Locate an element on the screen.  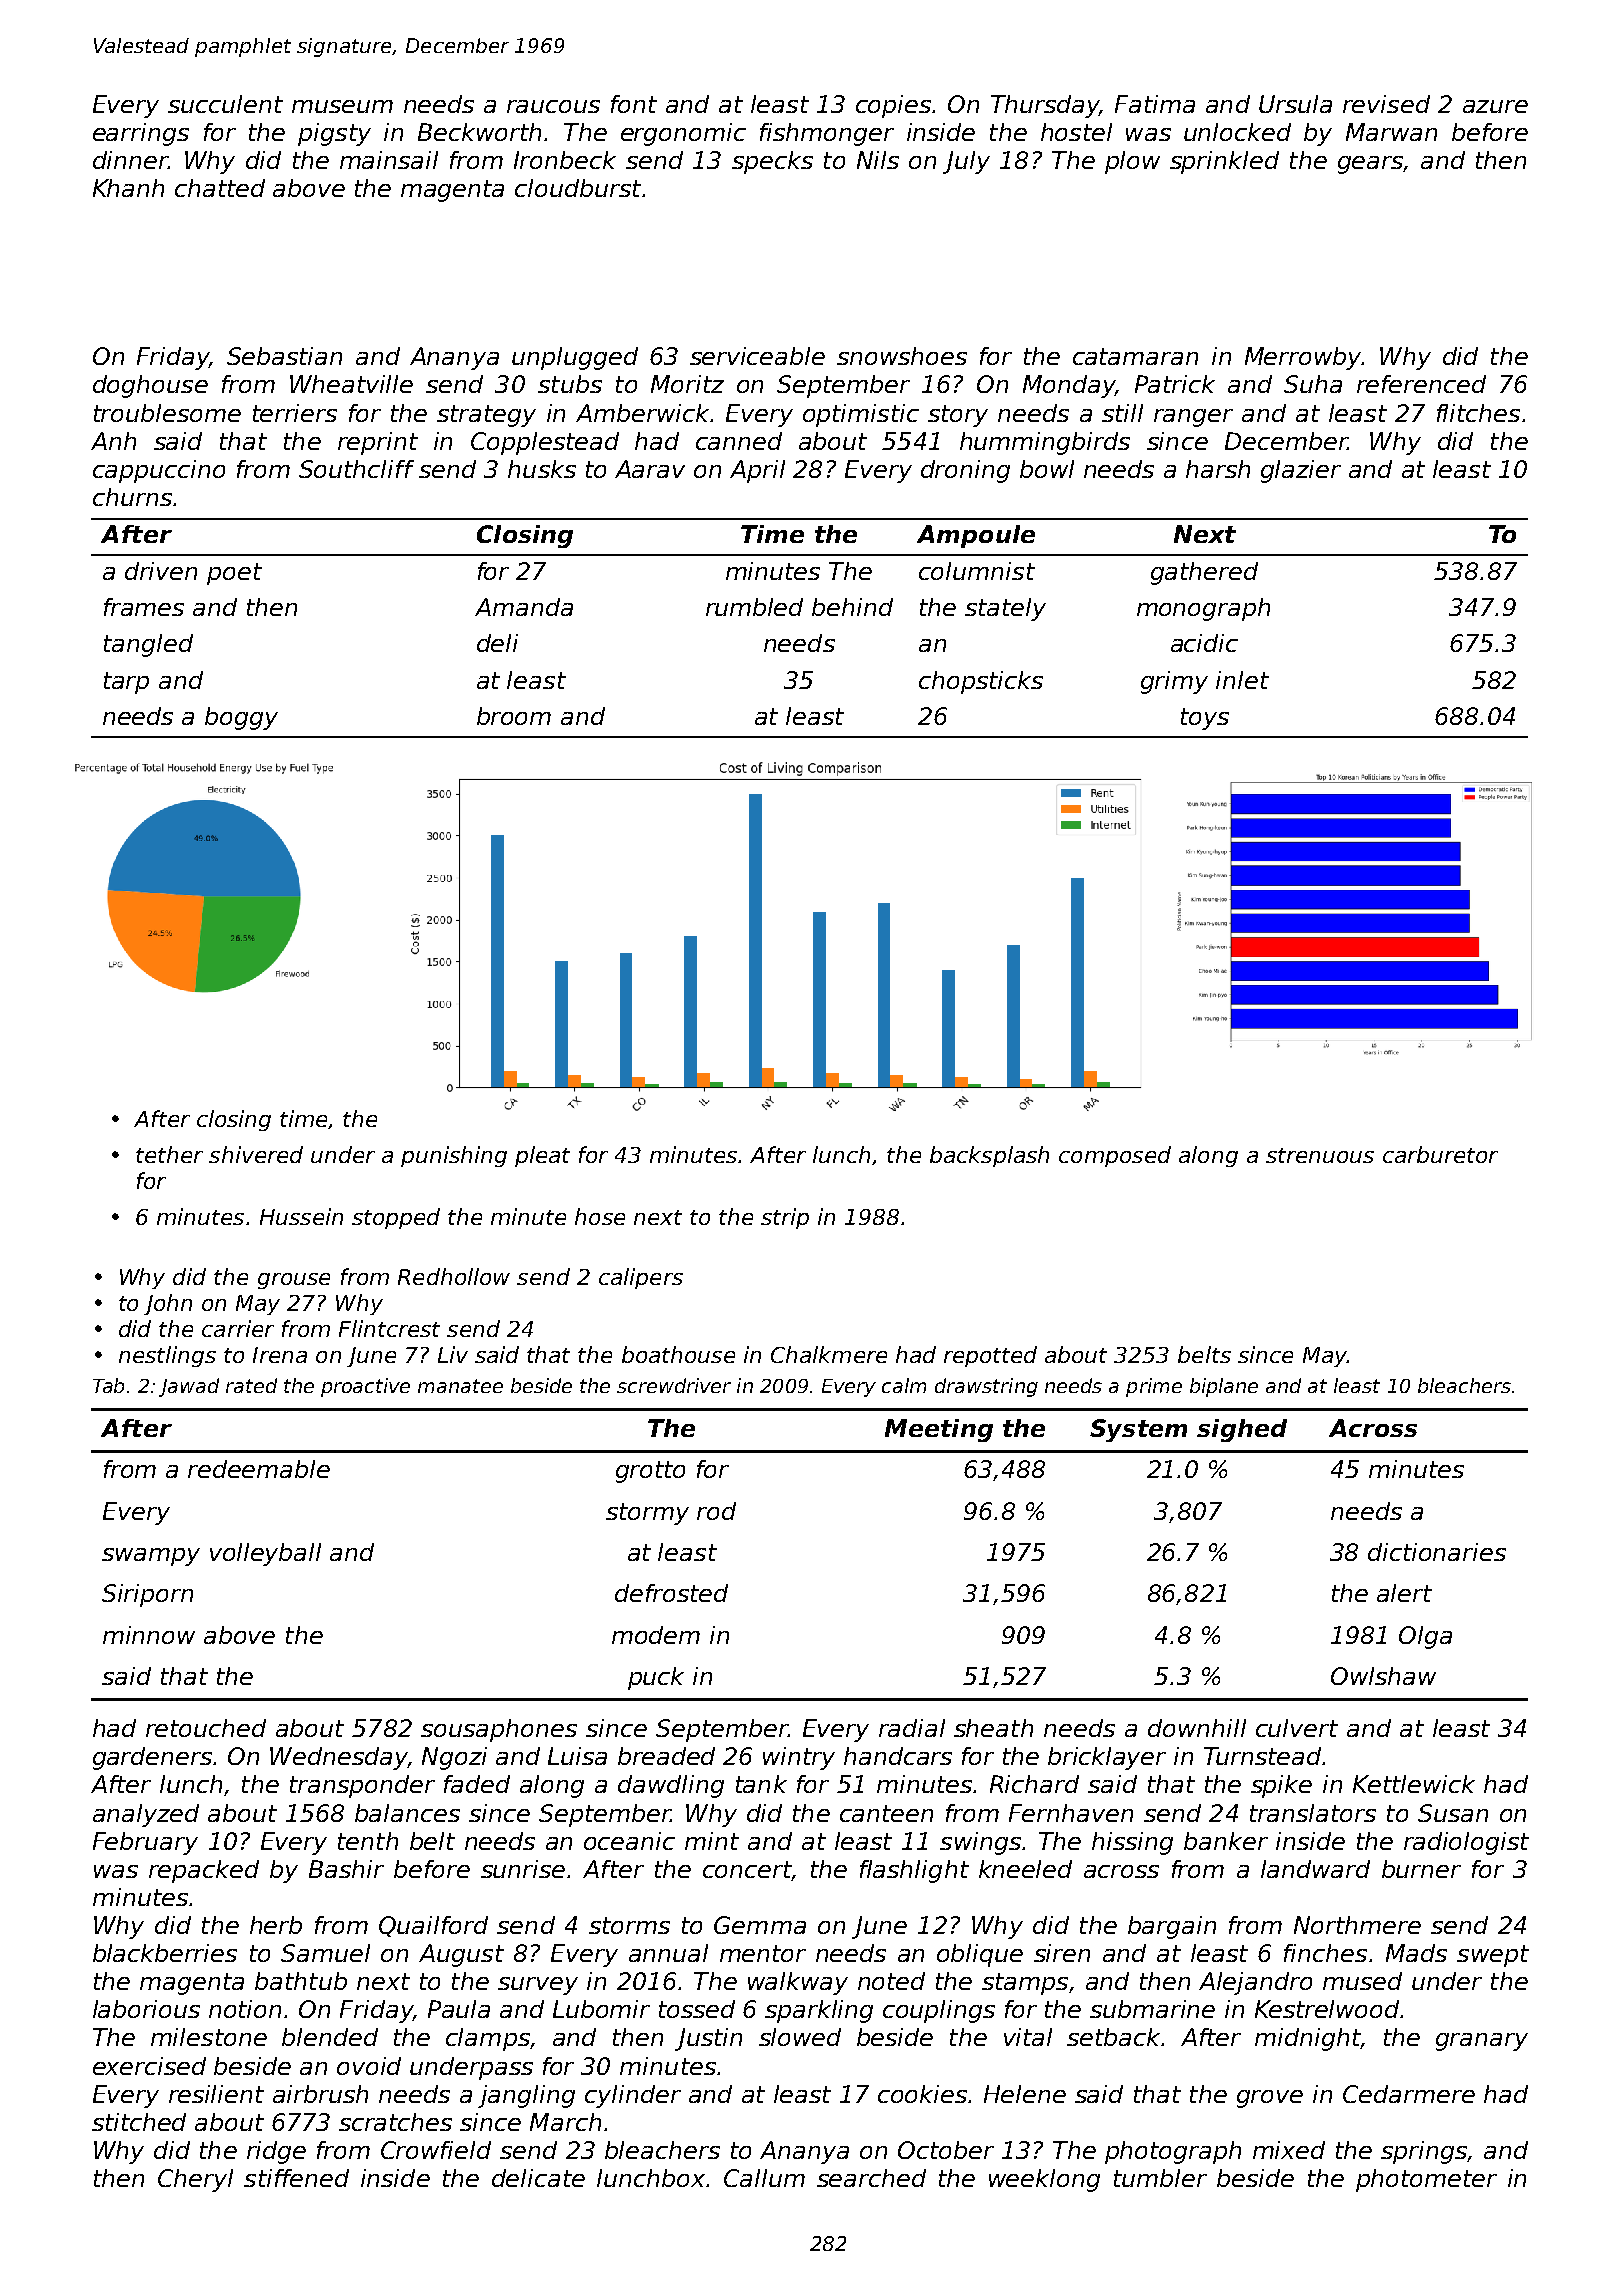
vital is located at coordinates (1028, 2037).
